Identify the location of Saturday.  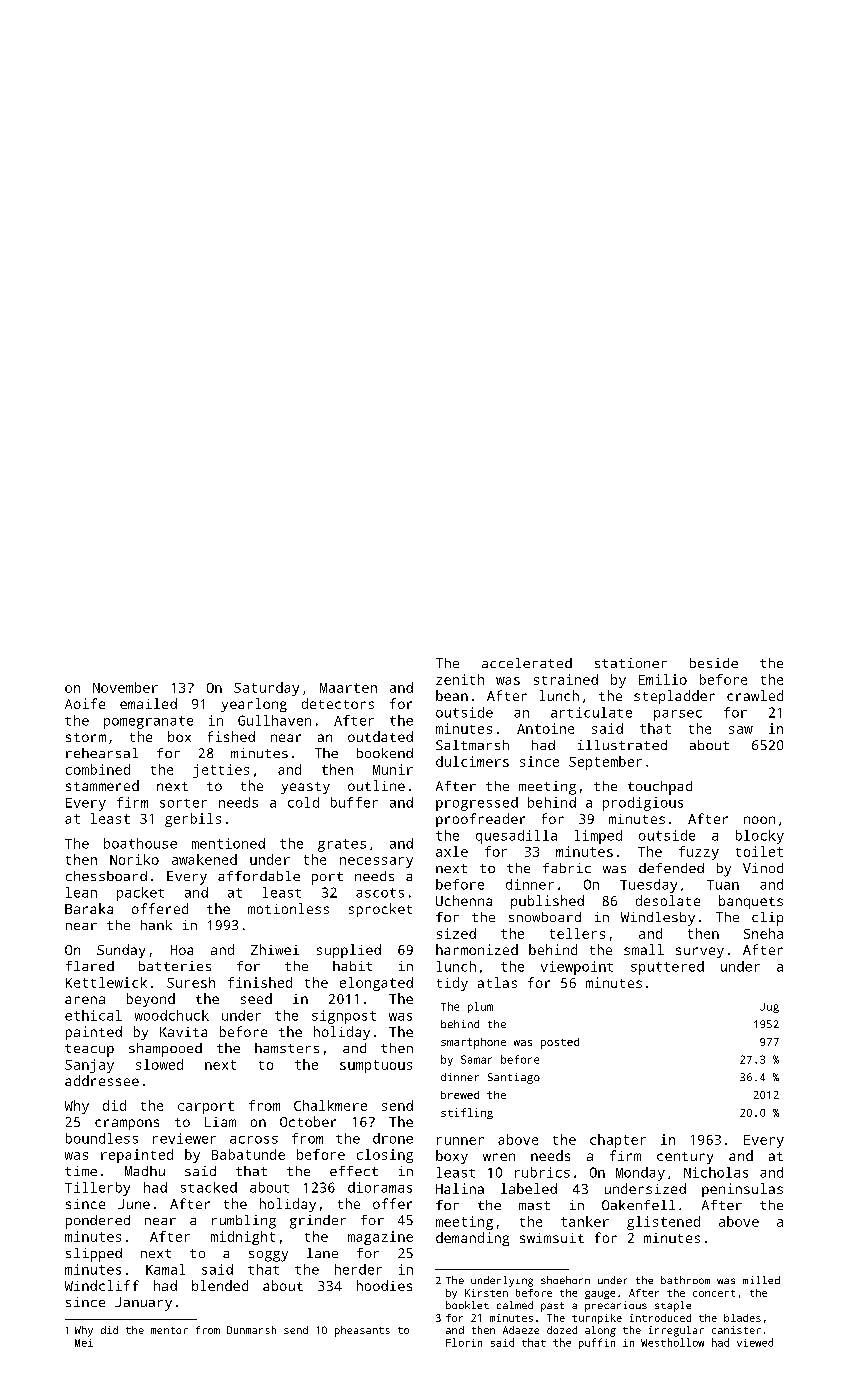
(266, 689).
